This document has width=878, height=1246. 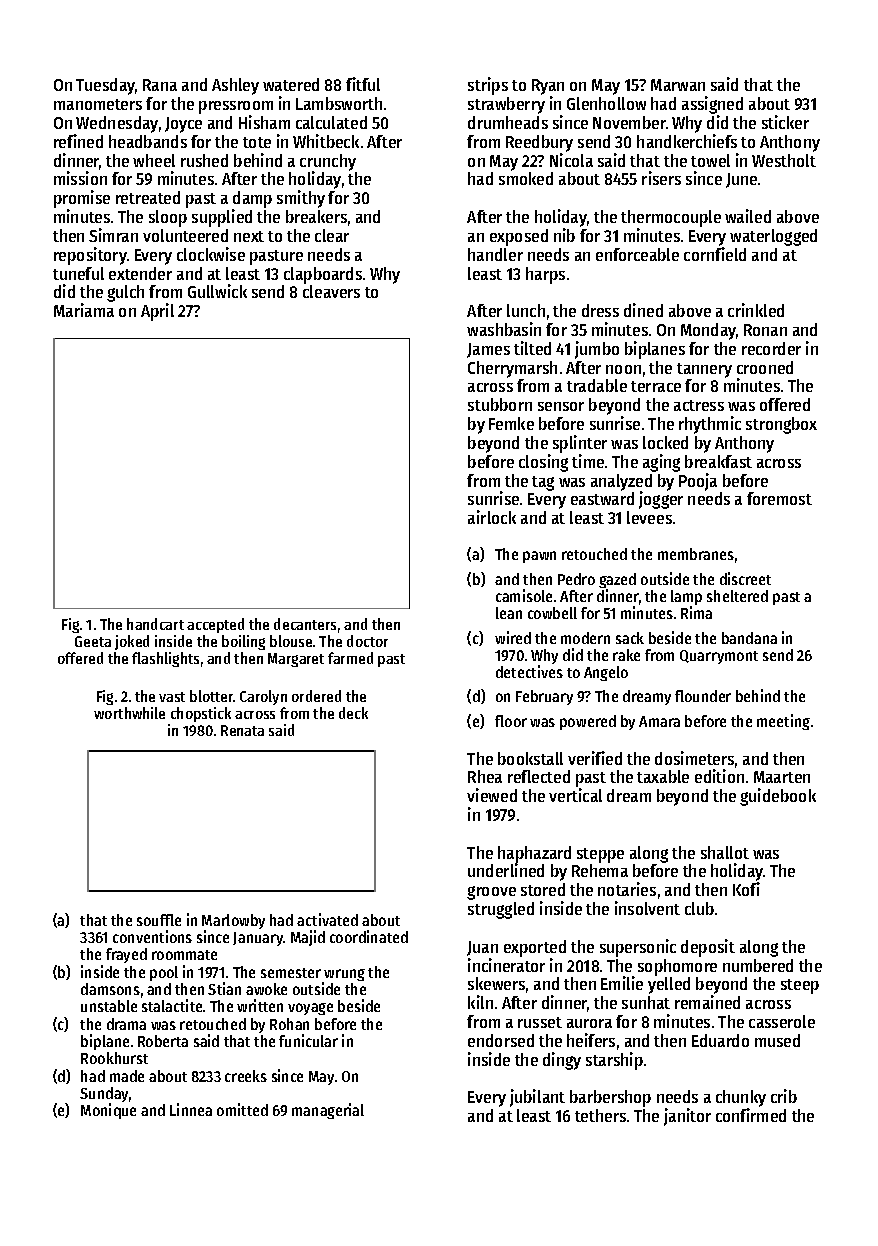 What do you see at coordinates (183, 125) in the document?
I see `Joyce` at bounding box center [183, 125].
